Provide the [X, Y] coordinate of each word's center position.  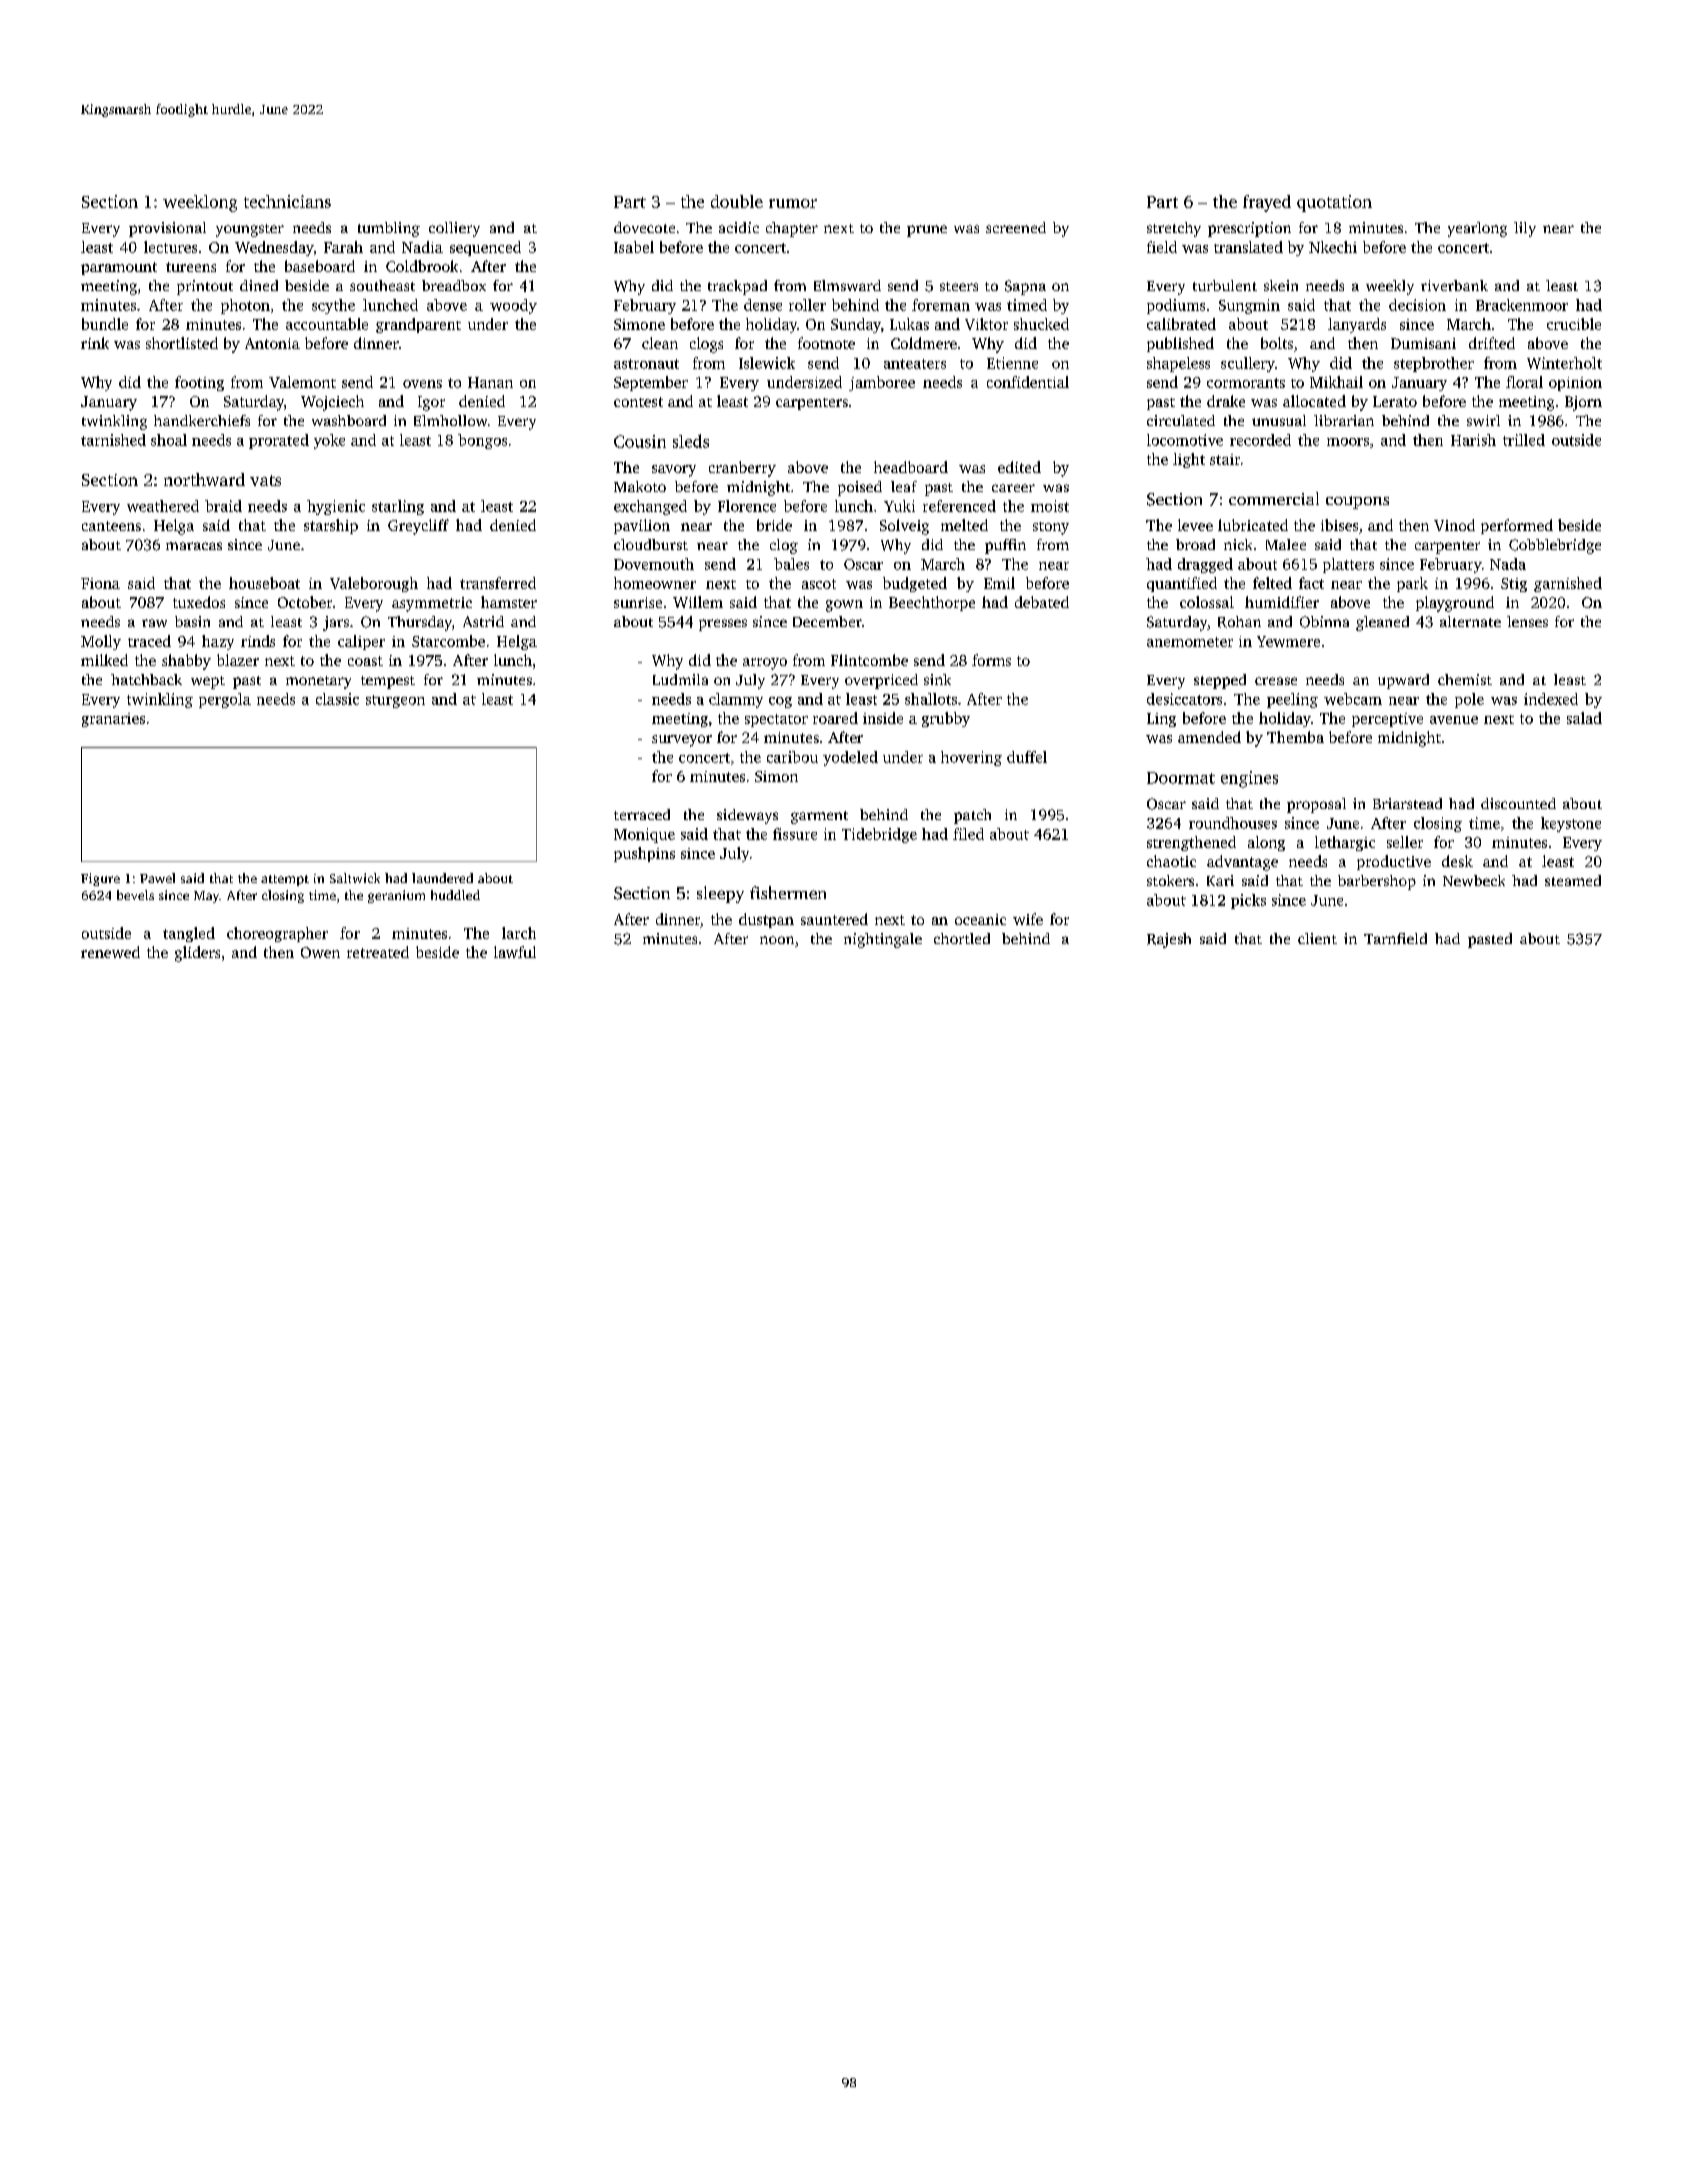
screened [1016, 227]
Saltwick [355, 878]
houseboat [264, 583]
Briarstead [1407, 803]
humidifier [1282, 602]
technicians [287, 201]
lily [1525, 229]
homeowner [655, 583]
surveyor [682, 741]
